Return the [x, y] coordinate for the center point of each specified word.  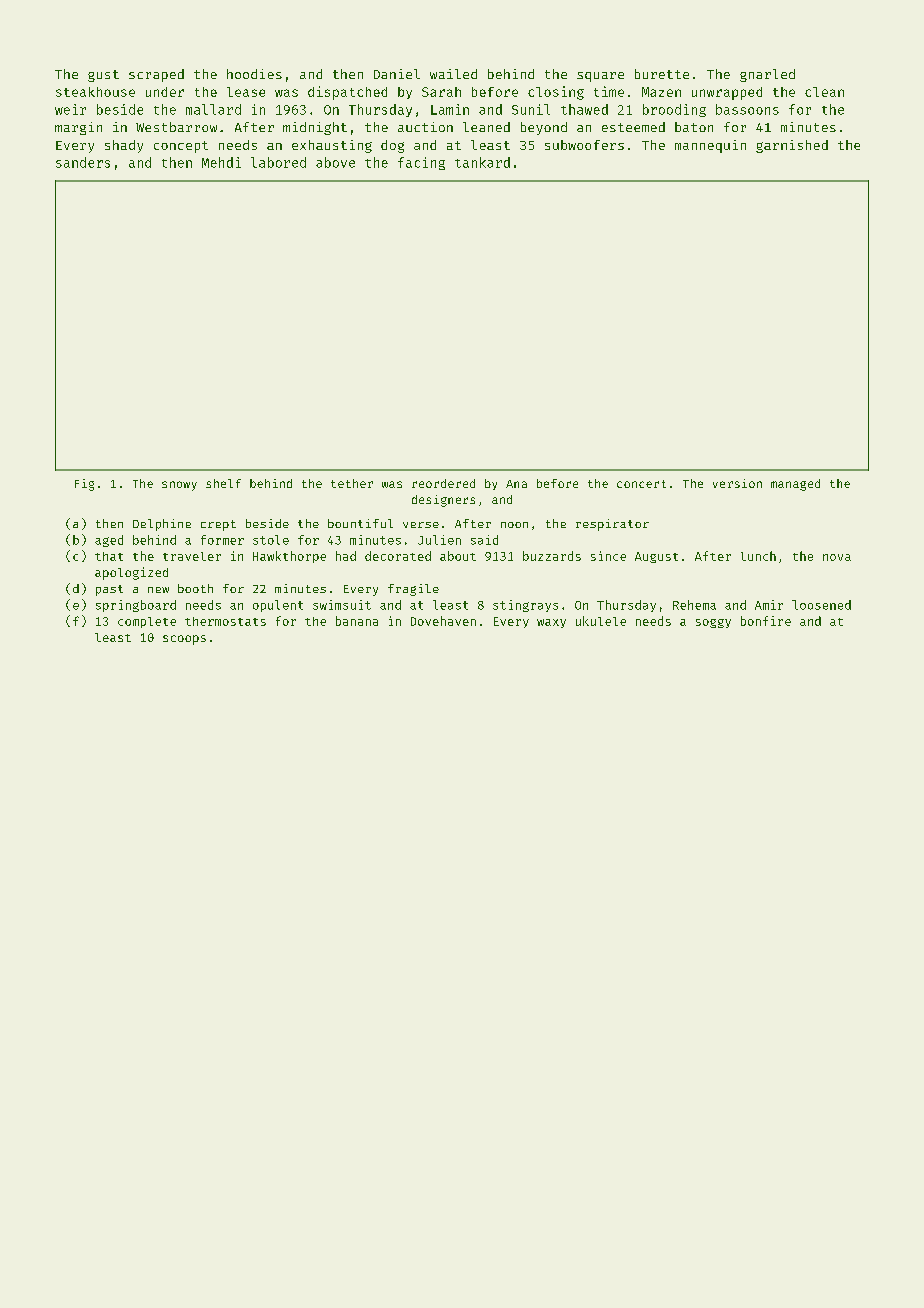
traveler [192, 556]
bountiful [360, 523]
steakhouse [95, 92]
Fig [84, 485]
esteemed [633, 127]
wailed [453, 74]
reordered [443, 483]
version [737, 483]
